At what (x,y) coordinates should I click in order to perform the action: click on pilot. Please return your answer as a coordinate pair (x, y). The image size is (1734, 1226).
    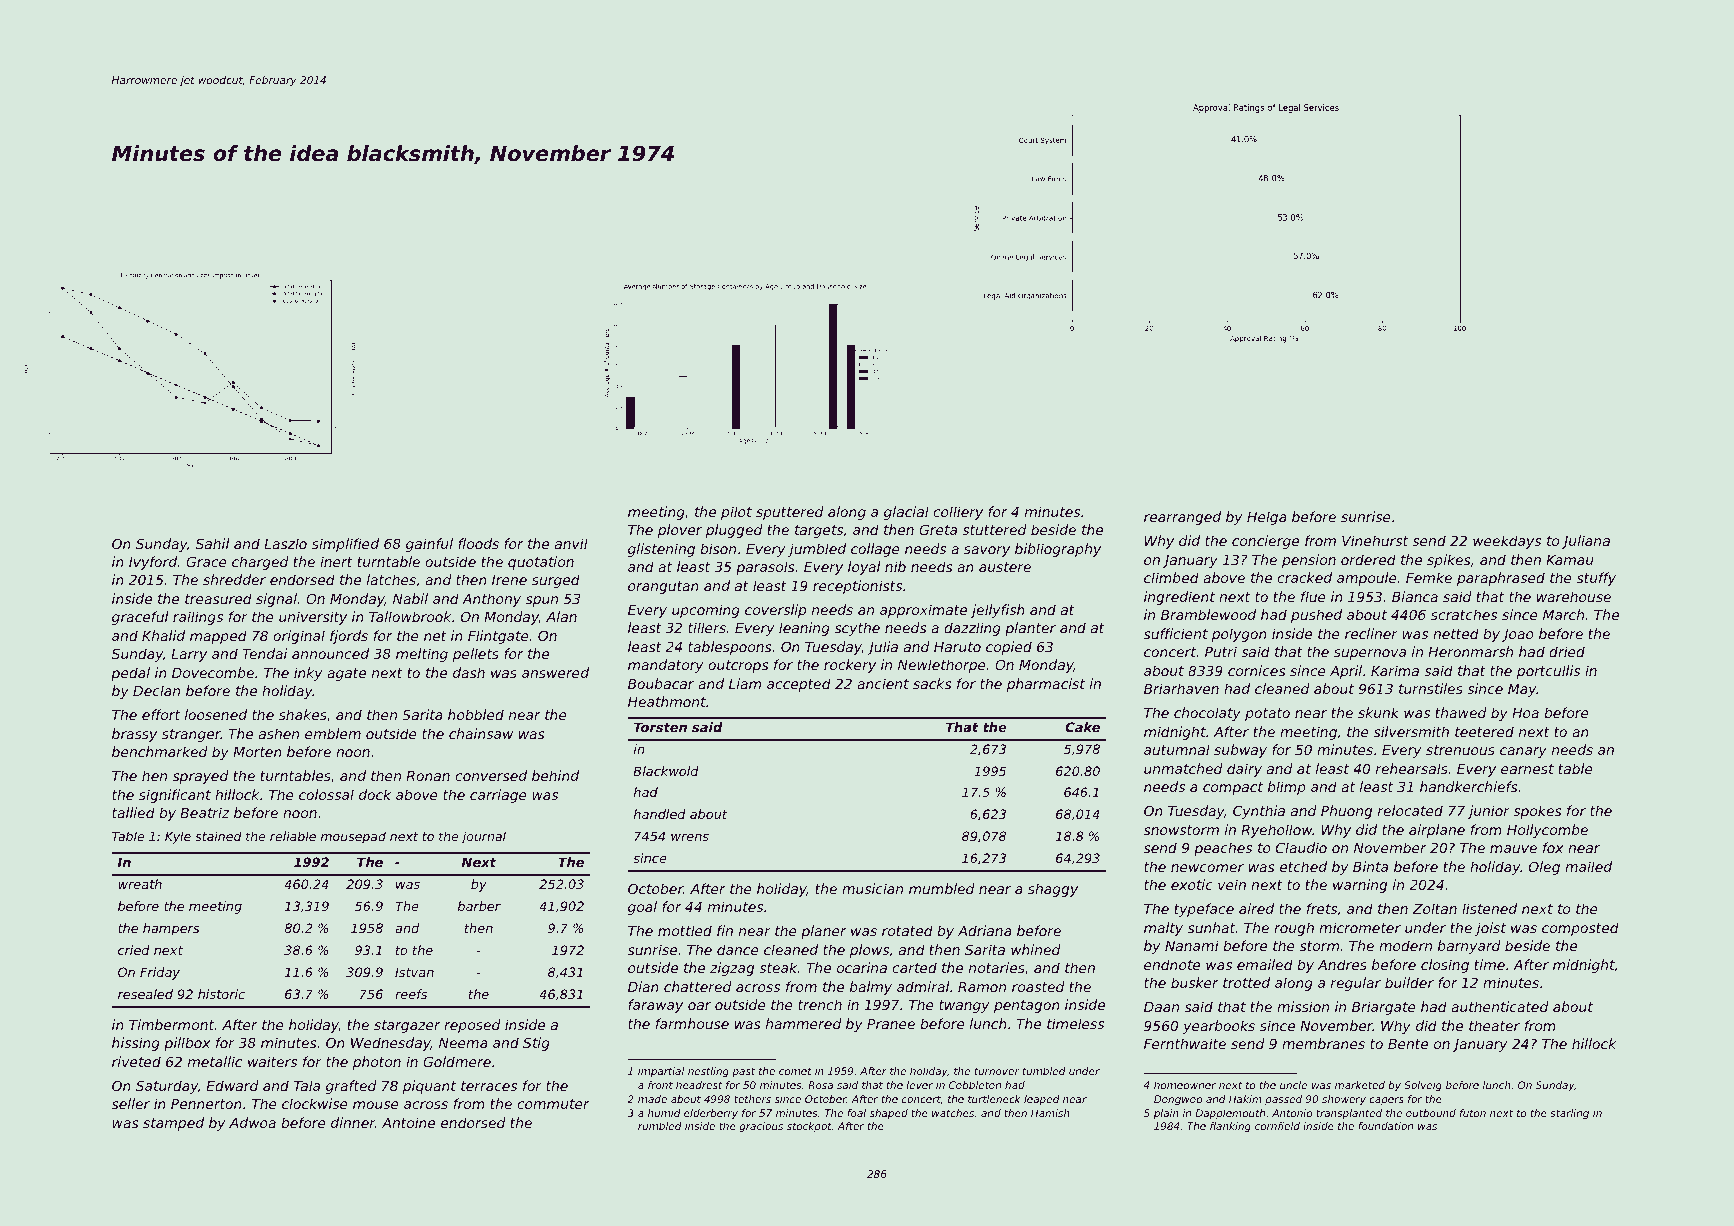
    Looking at the image, I should click on (736, 513).
